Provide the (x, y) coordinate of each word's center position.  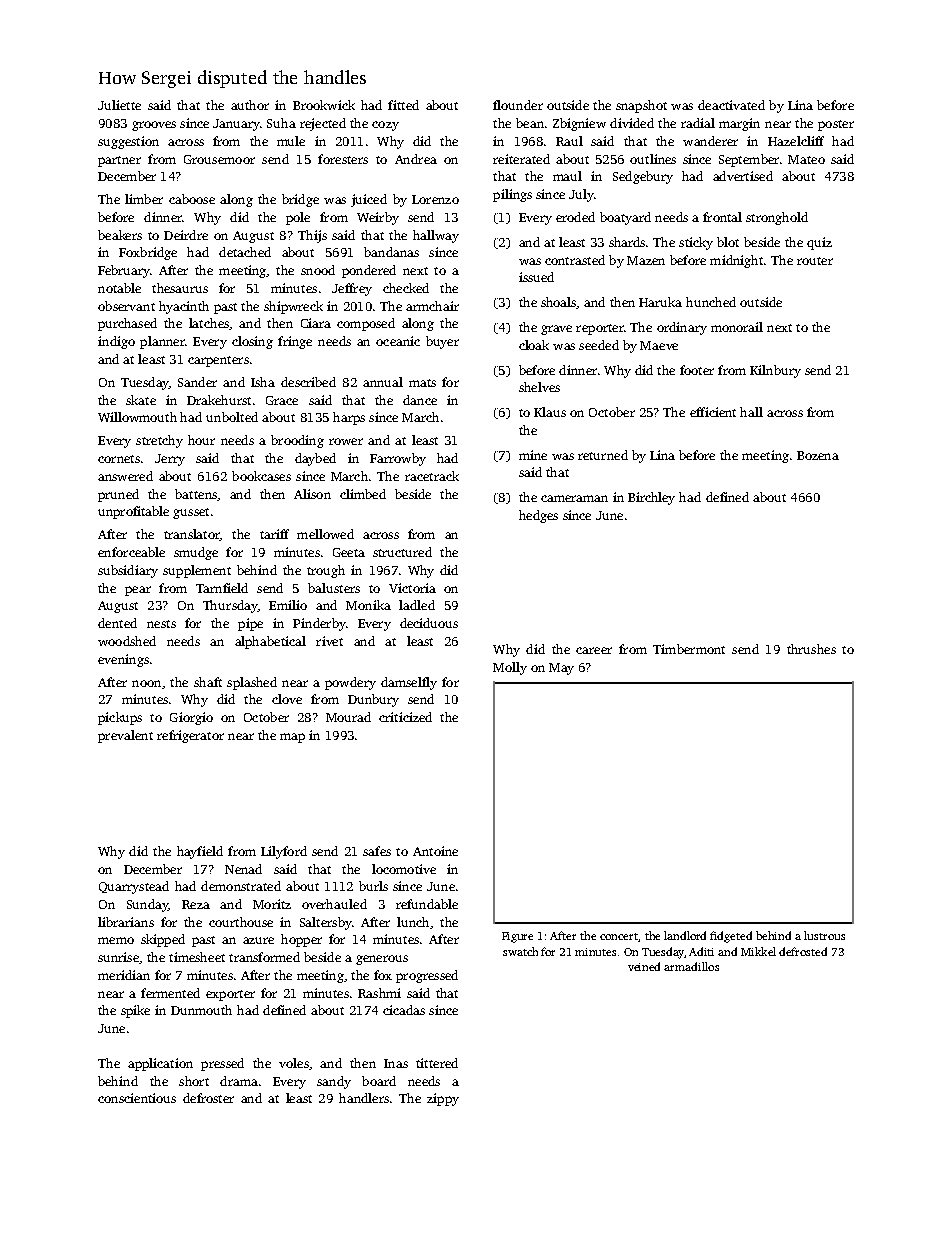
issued (536, 277)
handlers (364, 1098)
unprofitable (133, 512)
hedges (538, 516)
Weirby (378, 218)
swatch (520, 951)
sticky (696, 243)
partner (119, 161)
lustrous (824, 935)
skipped (163, 940)
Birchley (651, 498)
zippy (443, 1099)
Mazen (646, 260)
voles (294, 1063)
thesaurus (180, 288)
